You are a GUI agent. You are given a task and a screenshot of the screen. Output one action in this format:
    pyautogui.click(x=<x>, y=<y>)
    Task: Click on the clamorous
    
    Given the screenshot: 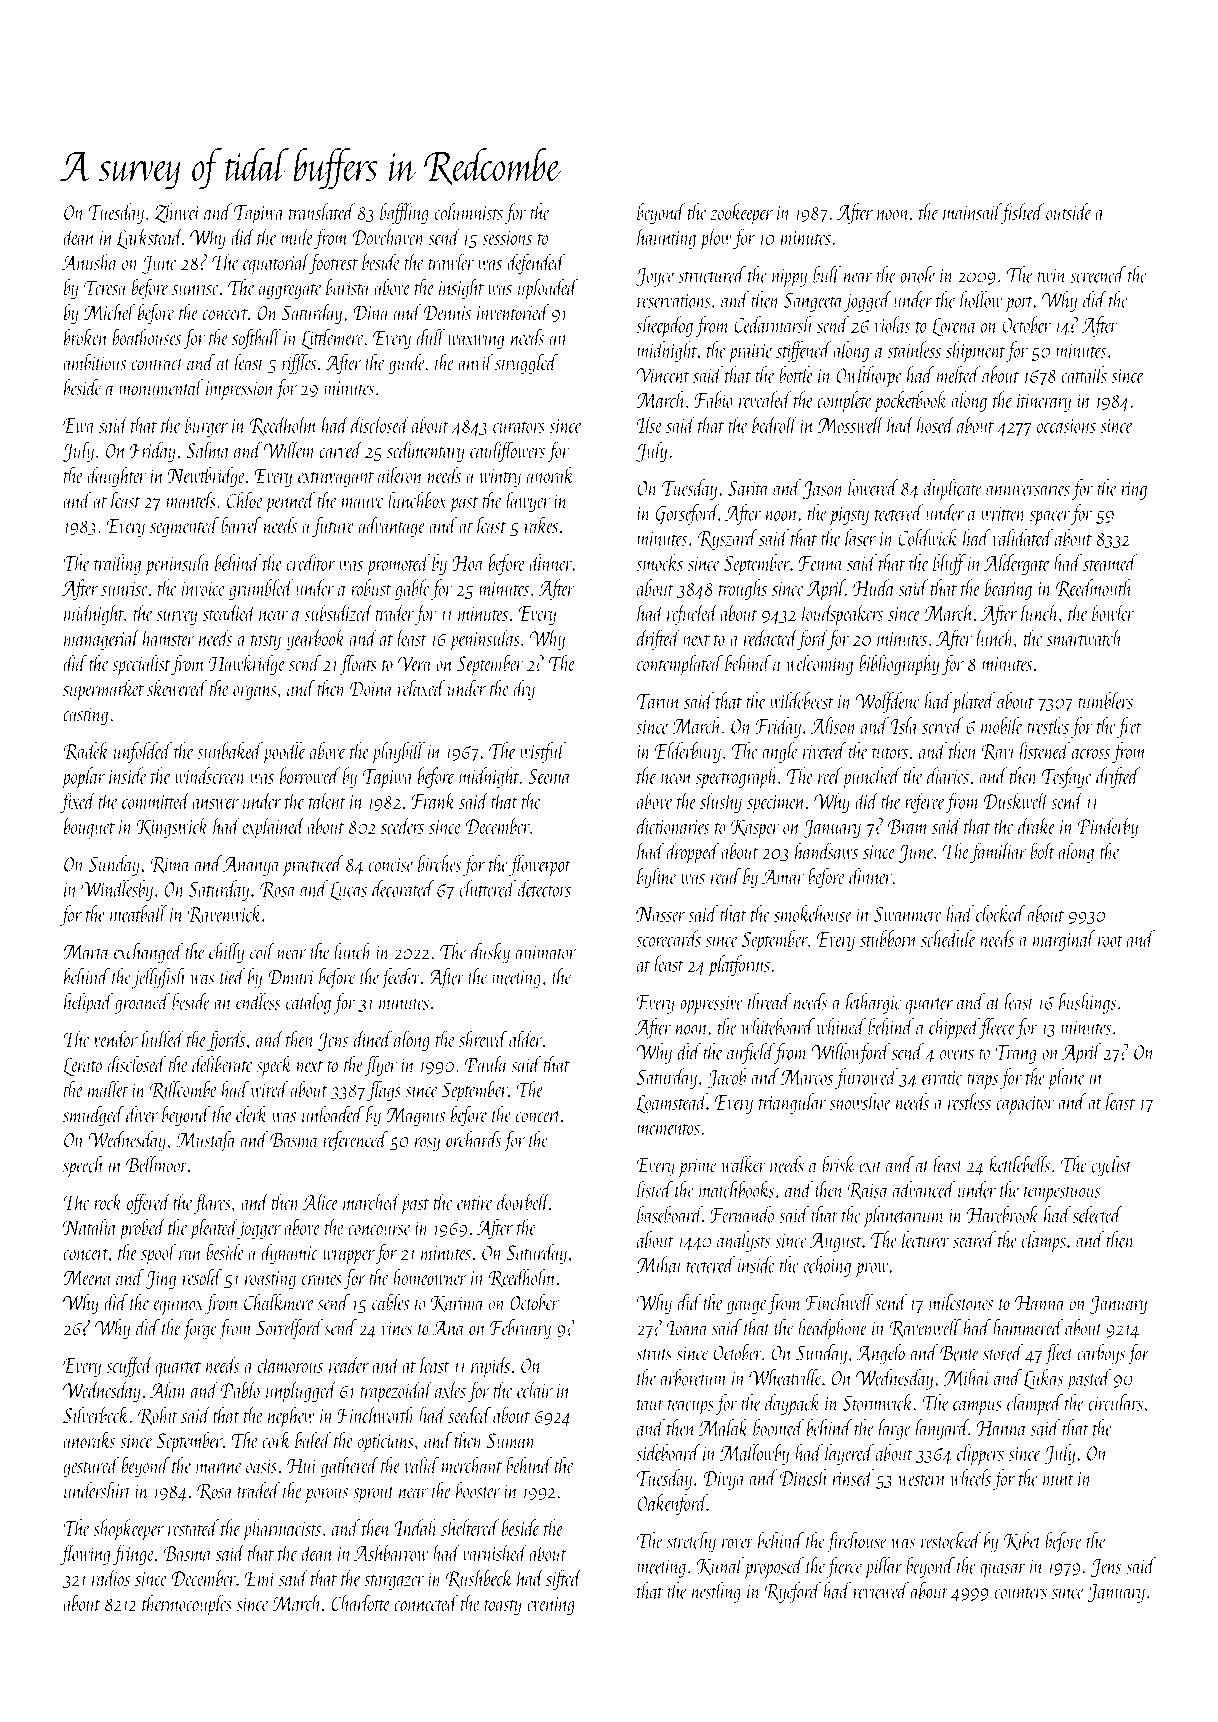 What is the action you would take?
    pyautogui.click(x=290, y=1364)
